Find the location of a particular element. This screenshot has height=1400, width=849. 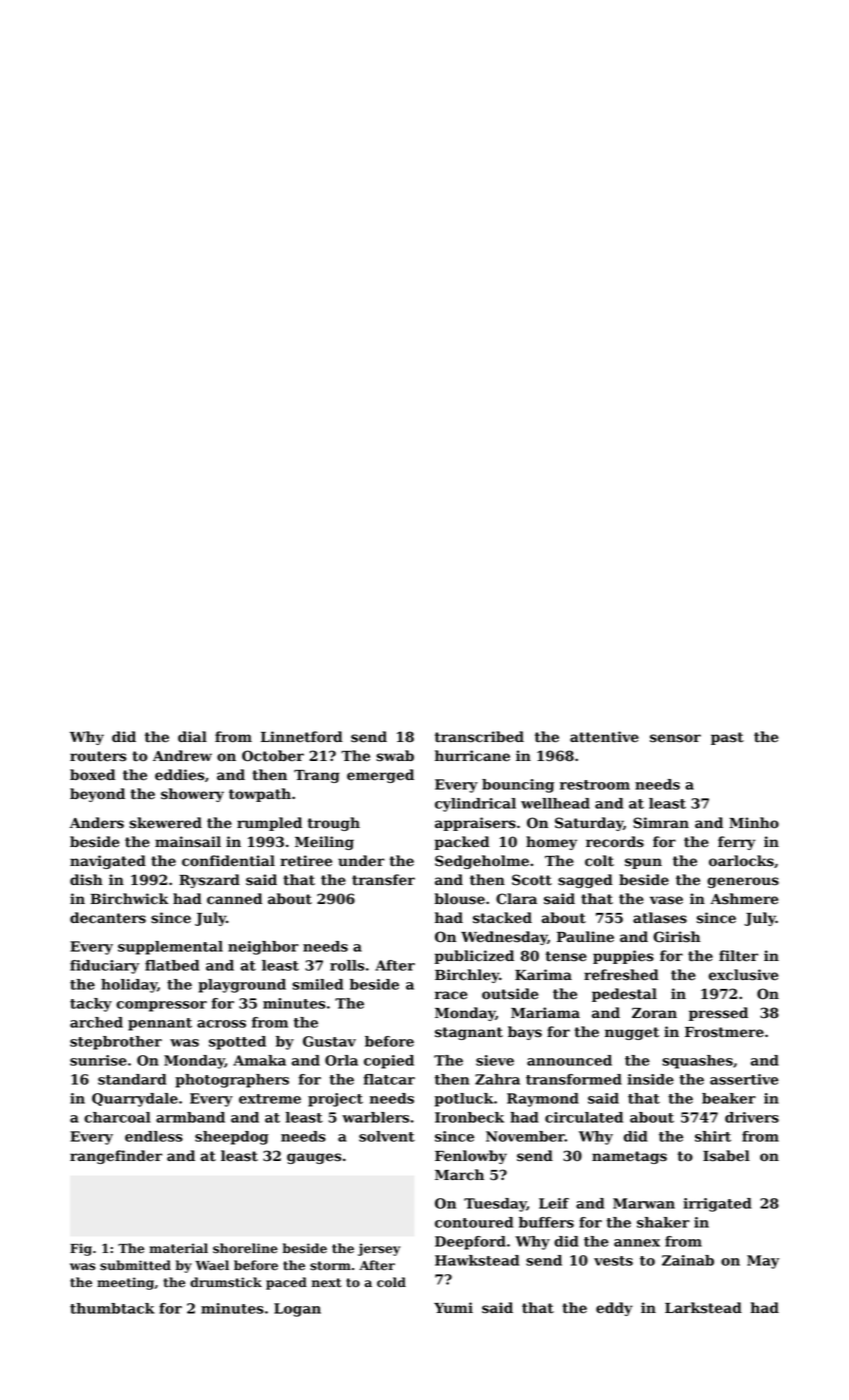

attentive is located at coordinates (604, 737).
